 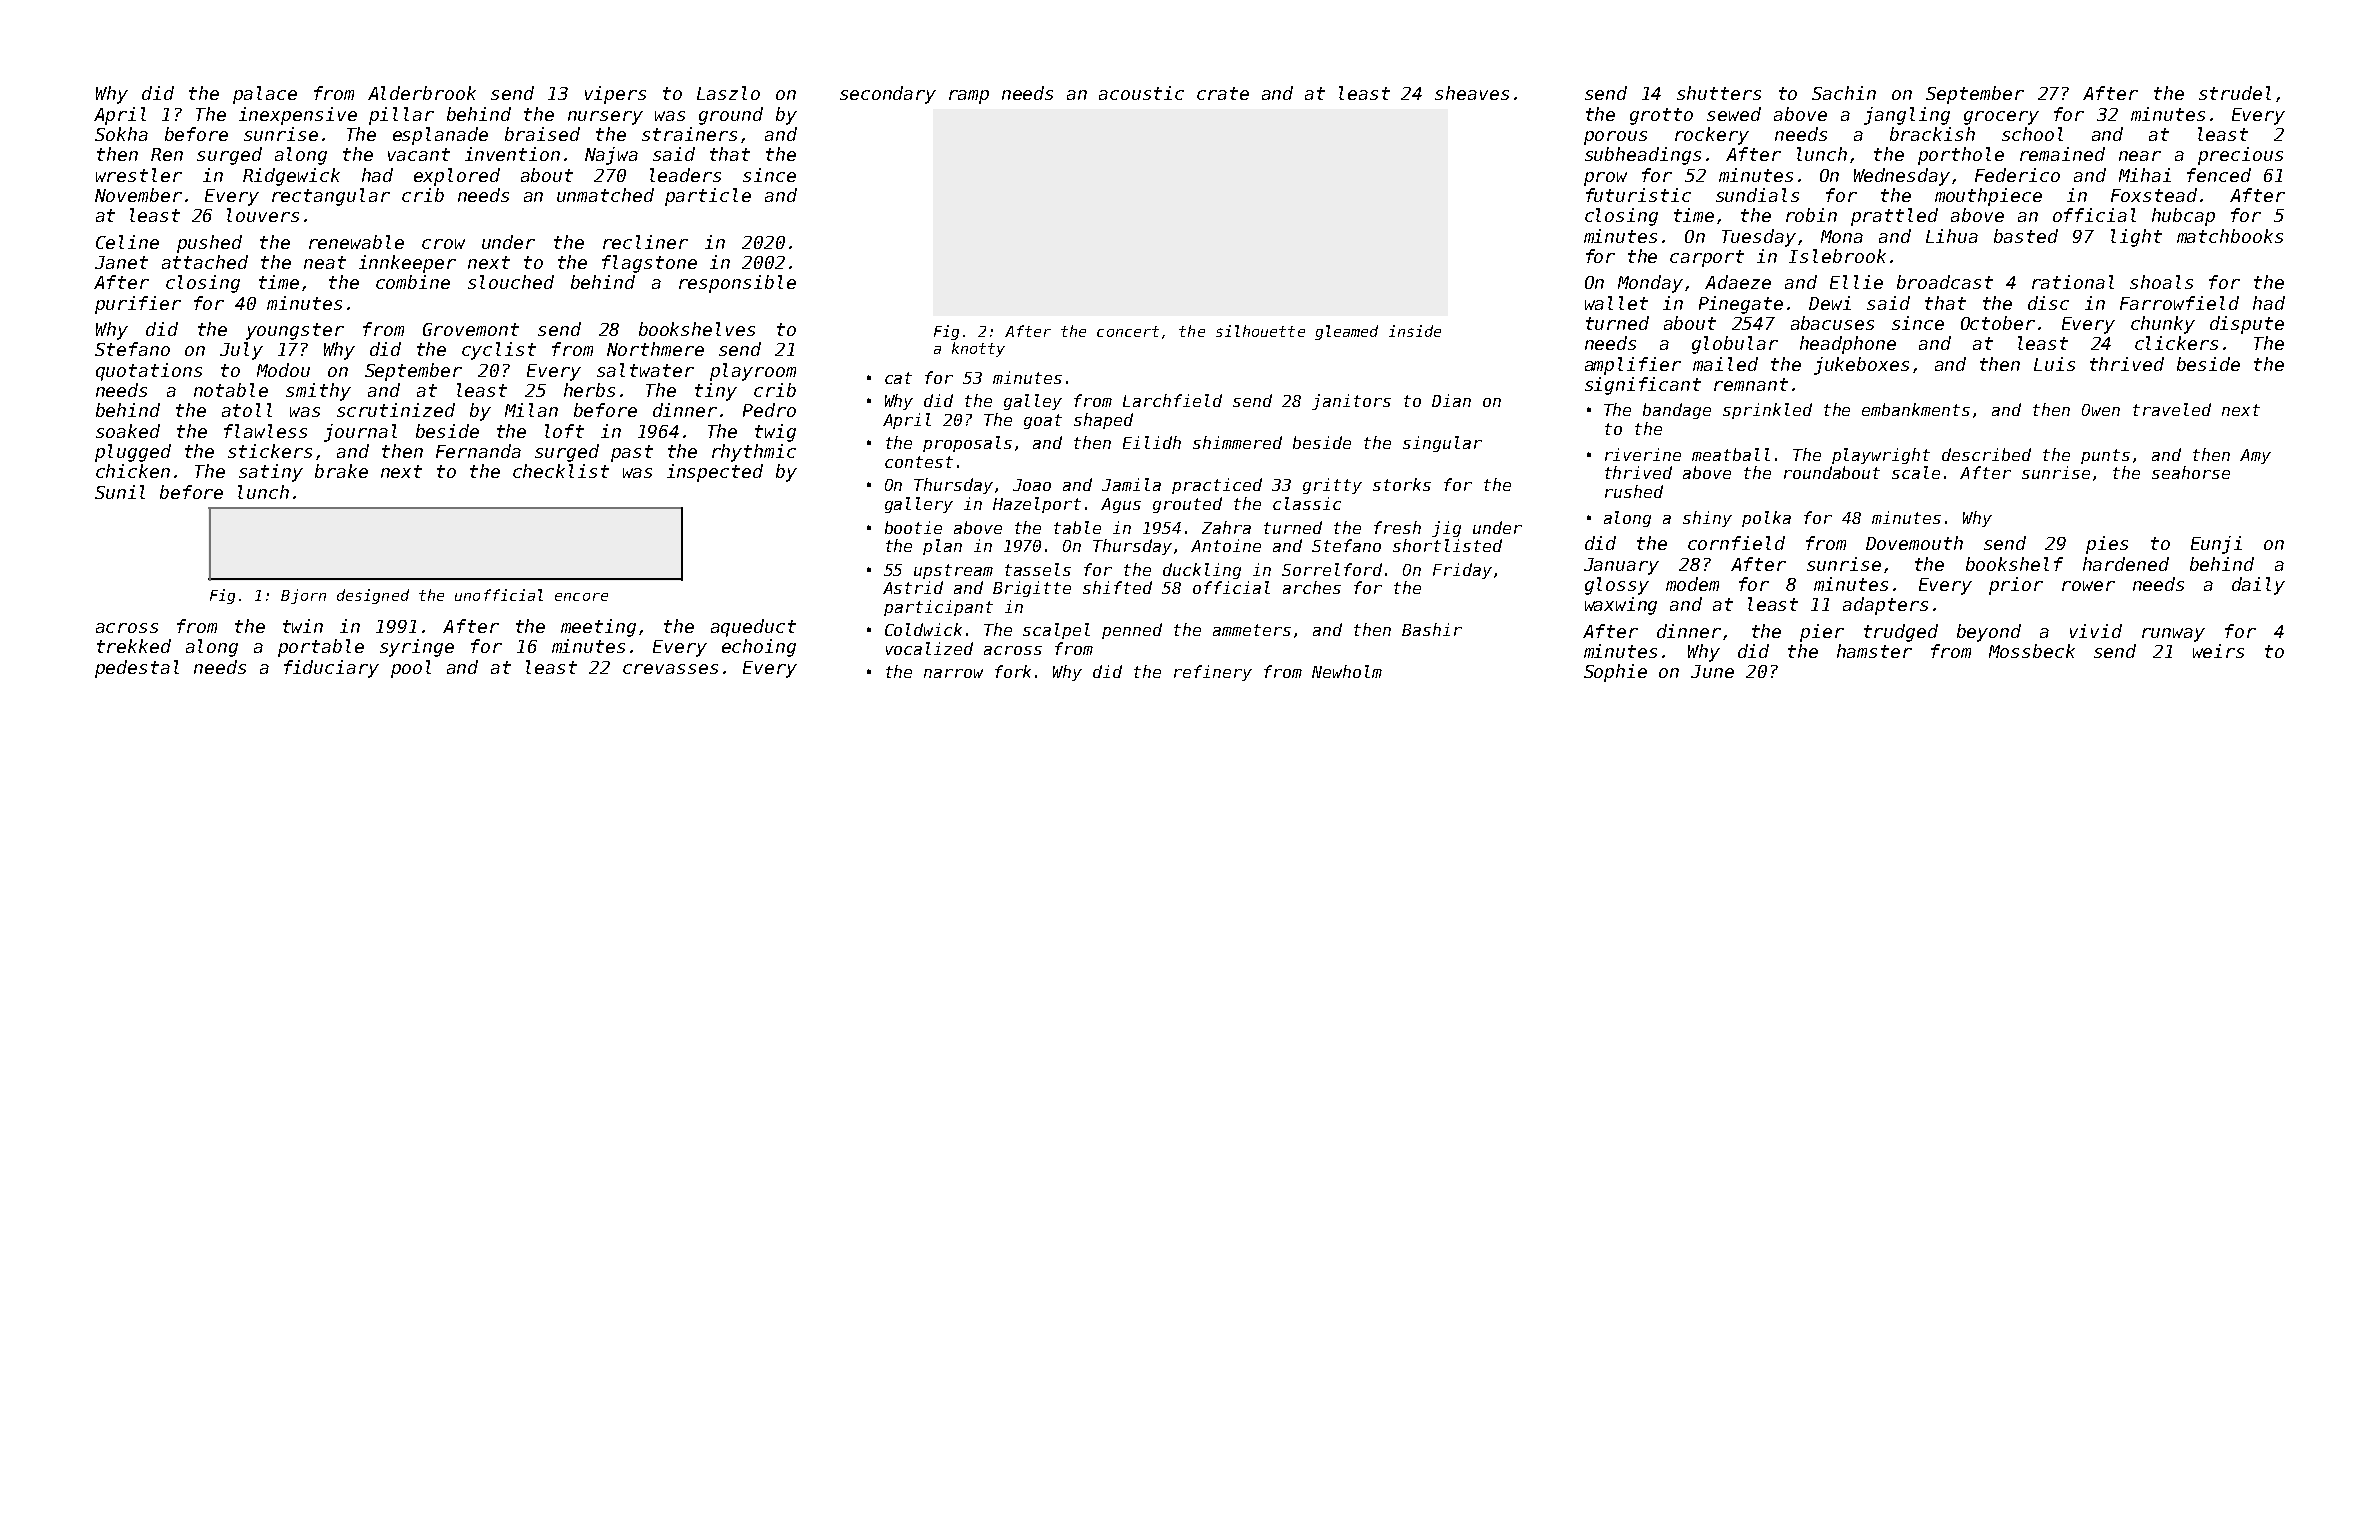 What do you see at coordinates (265, 95) in the screenshot?
I see `palace` at bounding box center [265, 95].
